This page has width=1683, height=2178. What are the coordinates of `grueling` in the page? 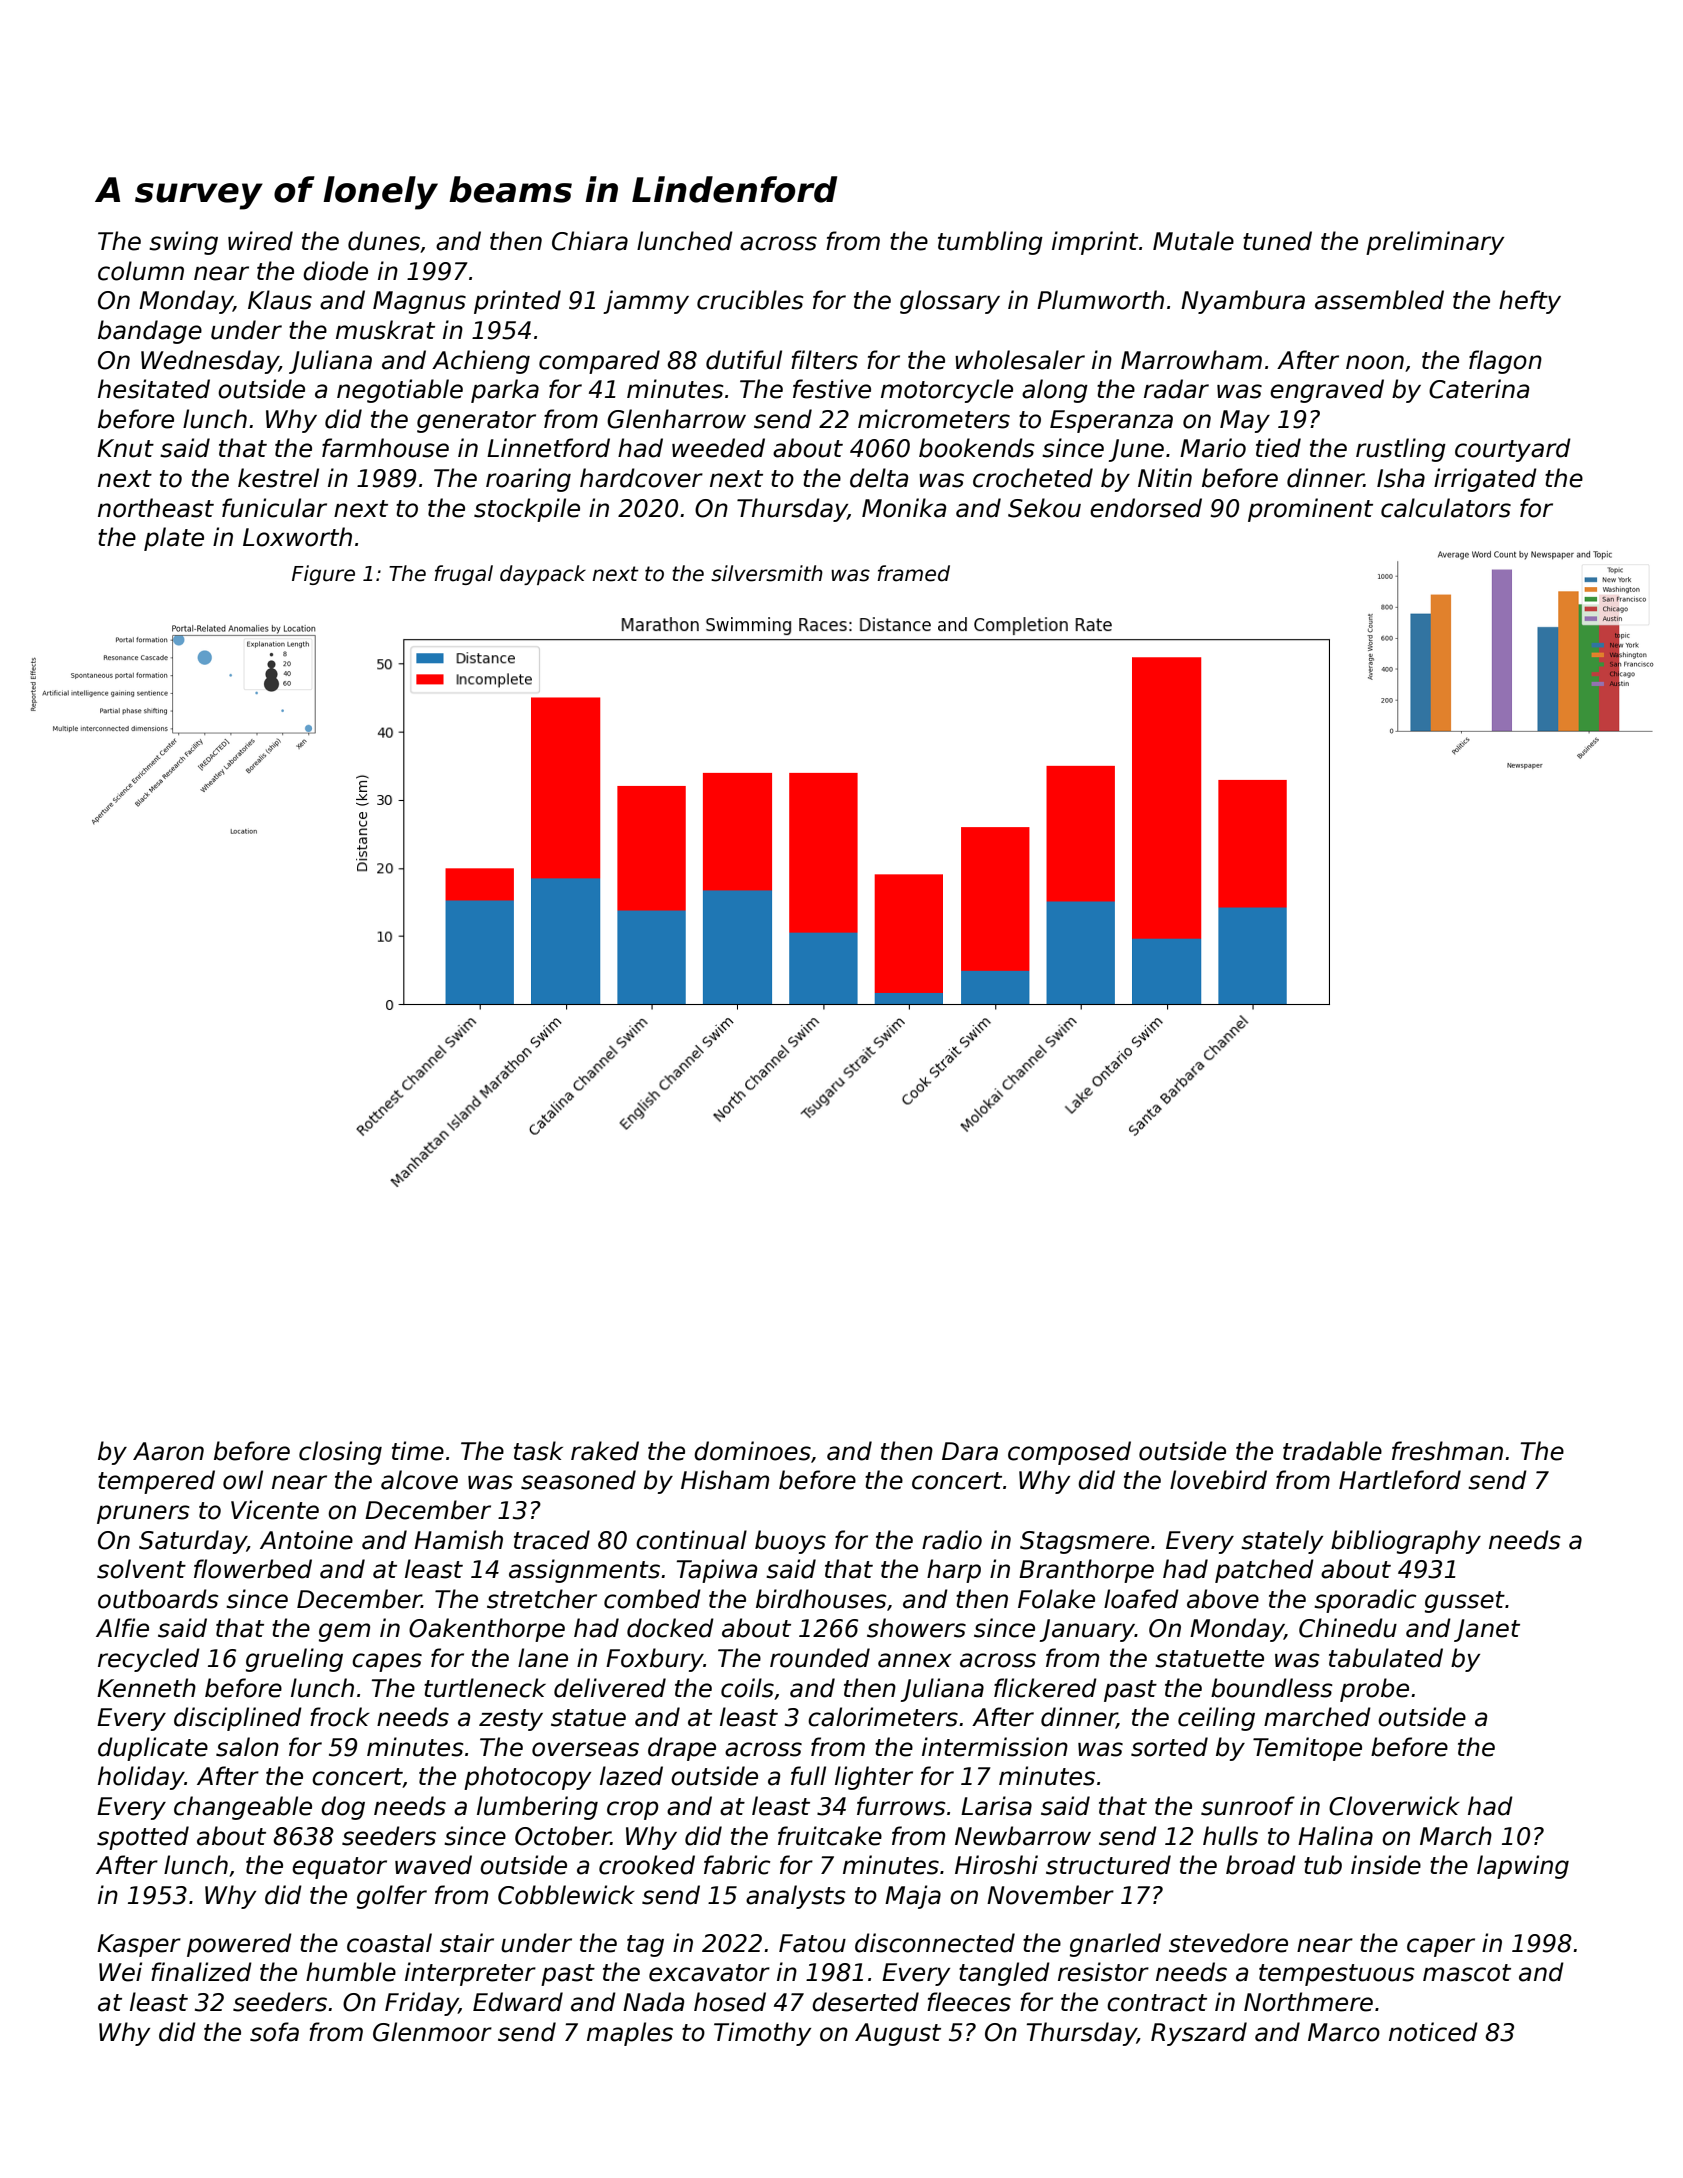 It's located at (294, 1660).
